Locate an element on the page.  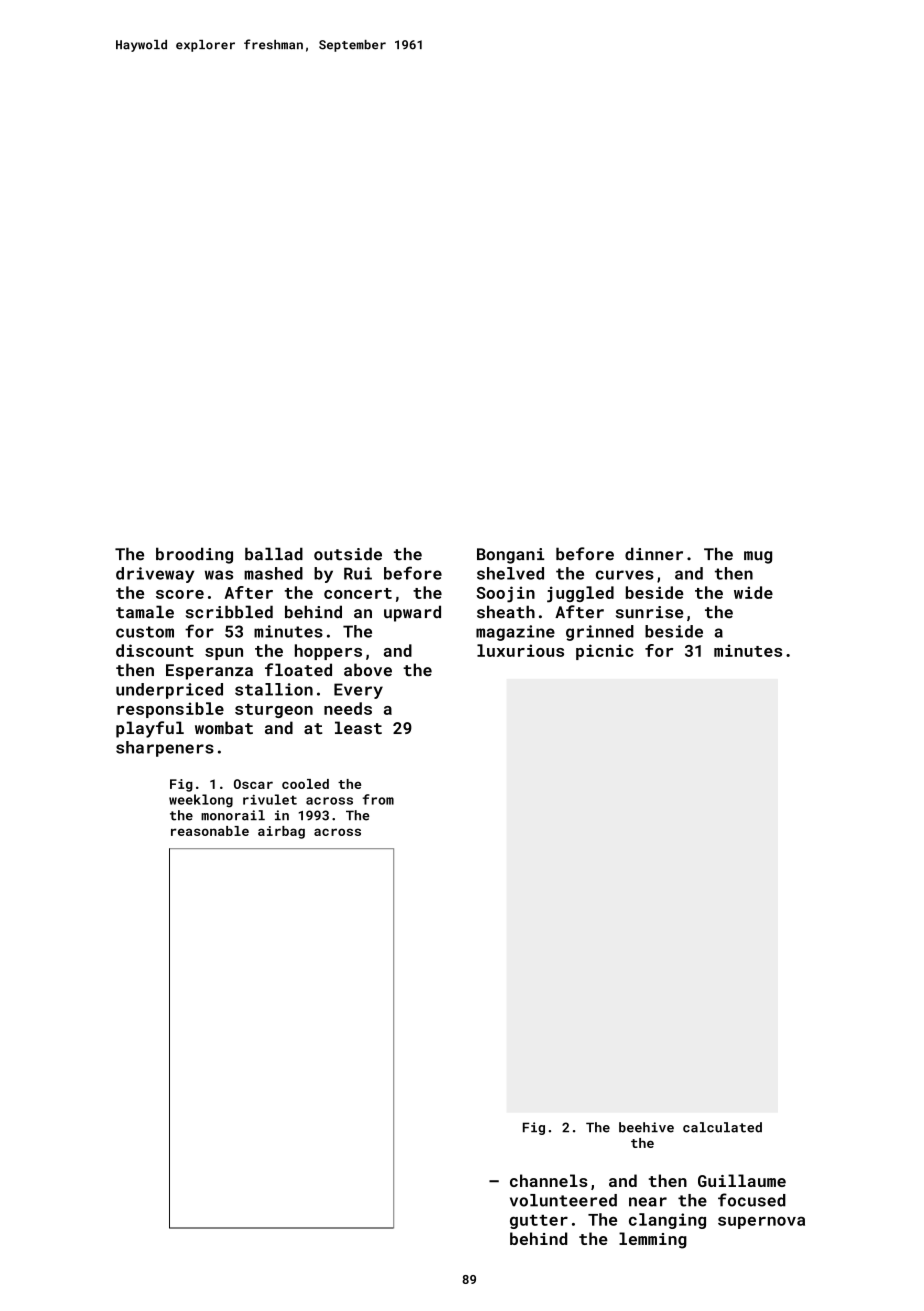
from is located at coordinates (378, 799).
